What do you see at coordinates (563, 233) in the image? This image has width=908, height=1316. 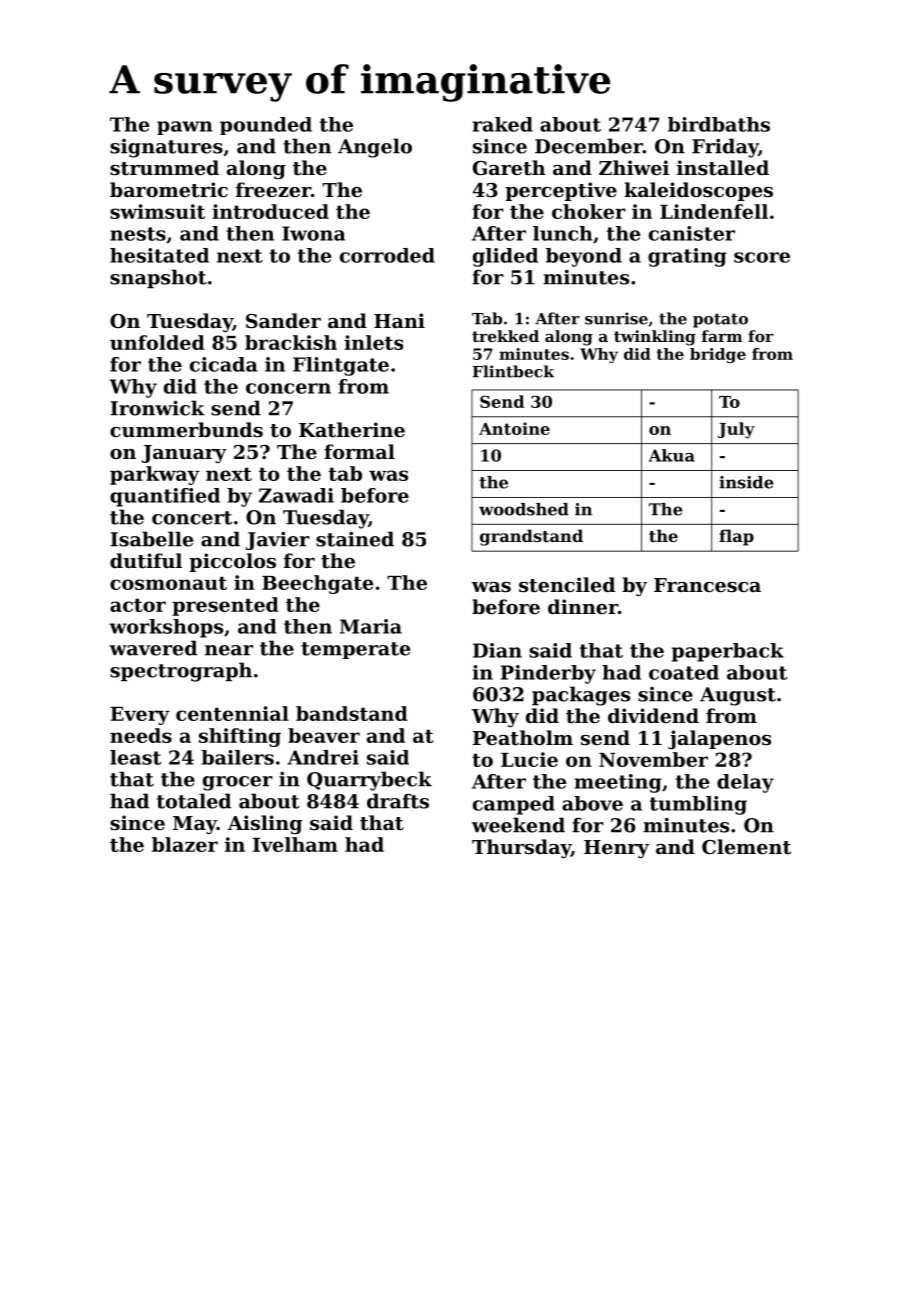 I see `lunch` at bounding box center [563, 233].
